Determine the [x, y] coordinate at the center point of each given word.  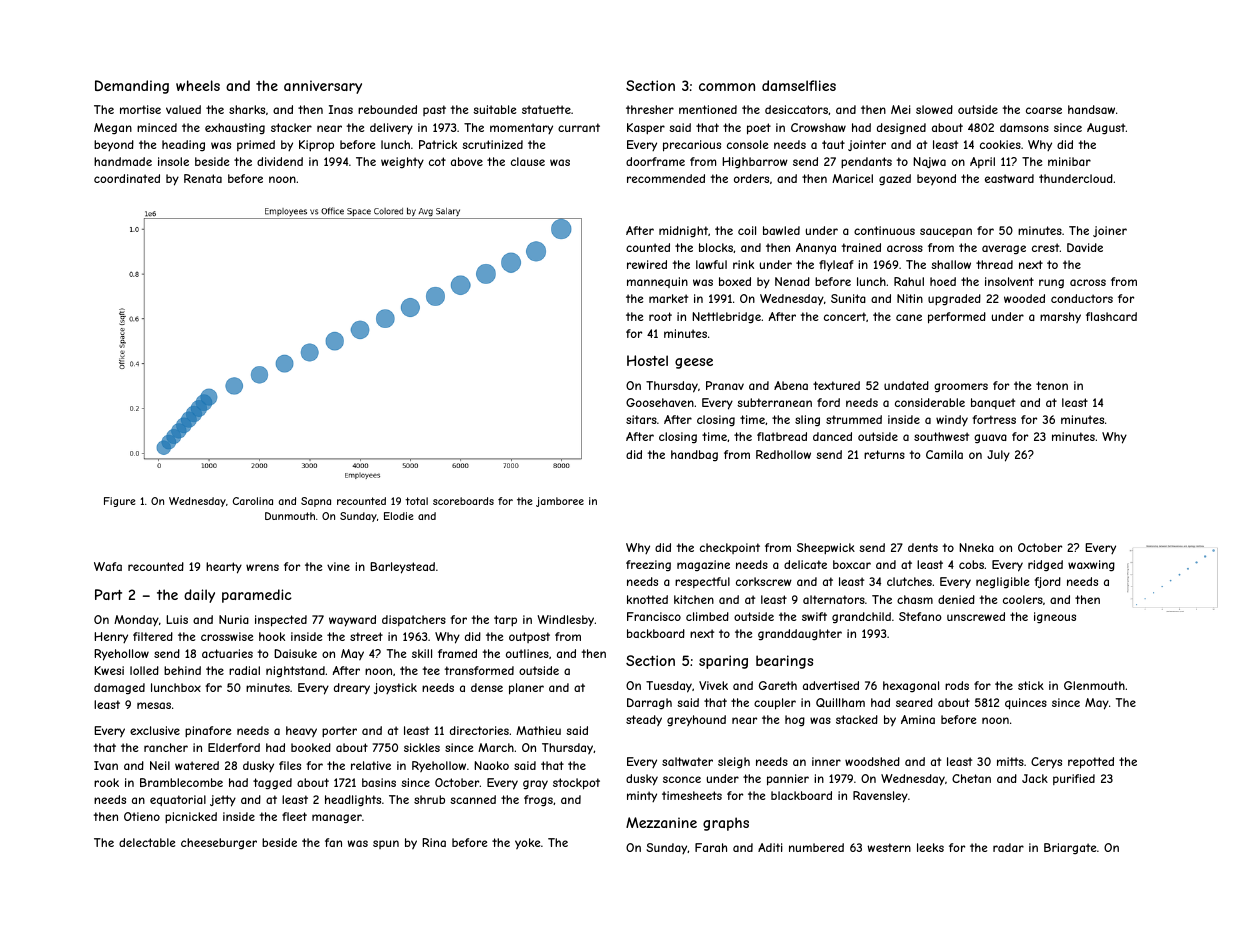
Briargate [1070, 848]
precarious [692, 146]
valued [183, 109]
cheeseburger [219, 843]
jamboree [560, 502]
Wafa [108, 566]
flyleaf [836, 266]
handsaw [1091, 109]
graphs [726, 824]
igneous [1055, 618]
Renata [203, 178]
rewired [647, 264]
